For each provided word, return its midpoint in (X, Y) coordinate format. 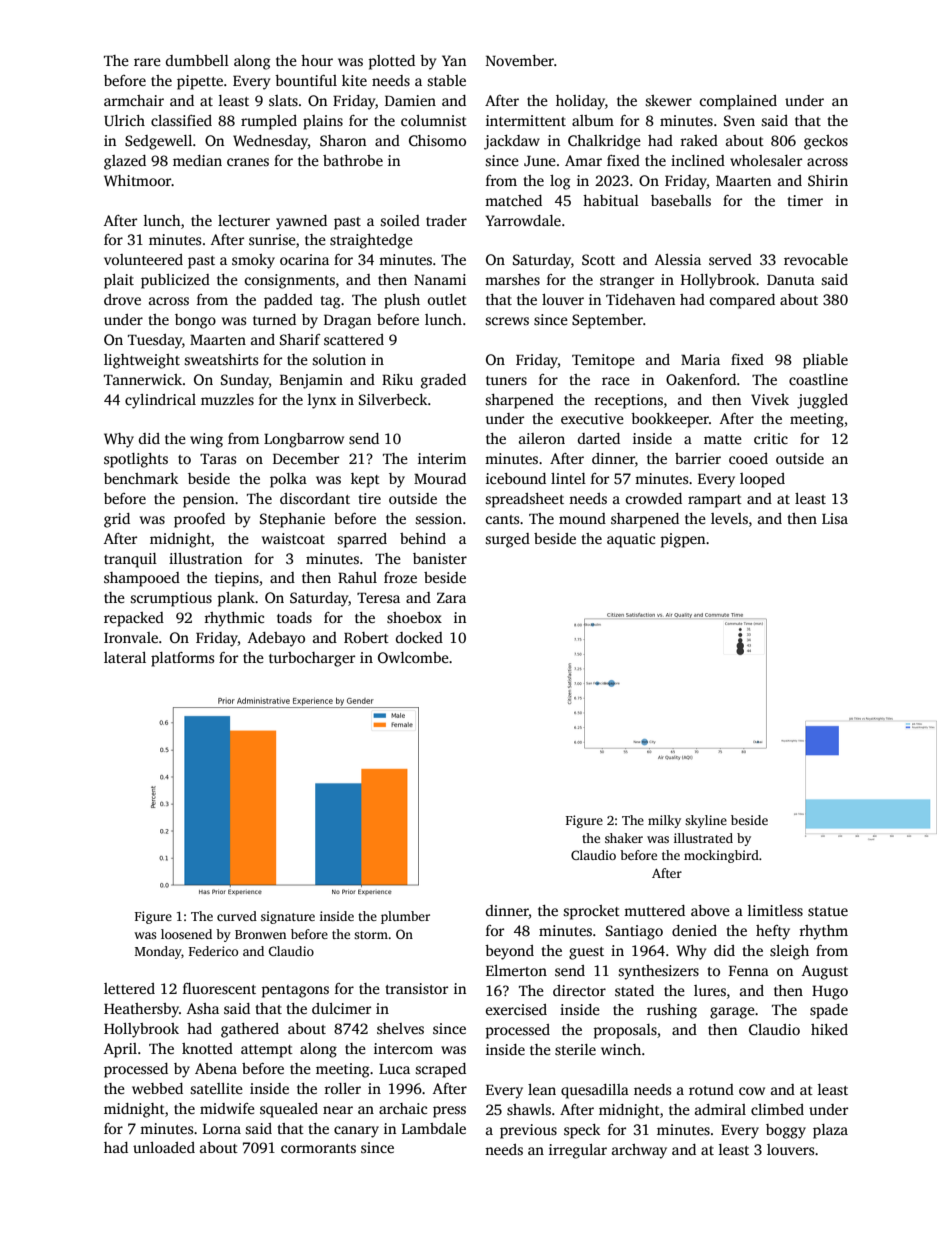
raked (699, 140)
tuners (506, 380)
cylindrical (160, 401)
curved (237, 916)
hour (317, 60)
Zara (451, 598)
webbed (157, 1088)
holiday (580, 102)
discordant (315, 498)
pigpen (682, 540)
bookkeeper (670, 420)
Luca (394, 1069)
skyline (706, 821)
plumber (405, 917)
